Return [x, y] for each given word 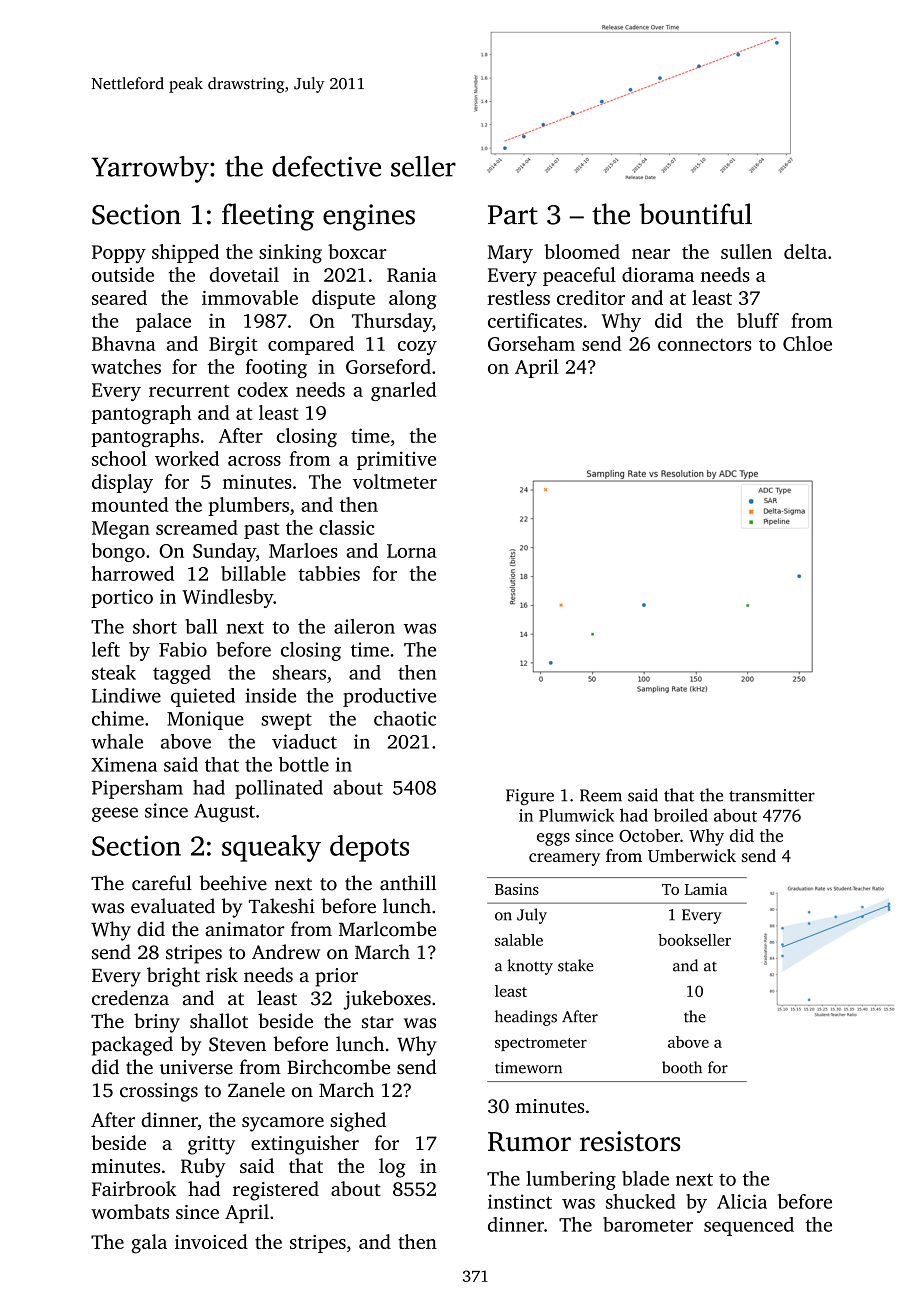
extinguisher [305, 1145]
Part [513, 215]
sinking [290, 254]
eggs [553, 839]
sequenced [749, 1226]
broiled [681, 815]
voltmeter [395, 481]
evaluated [173, 906]
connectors [704, 345]
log [392, 1168]
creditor [591, 297]
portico [122, 598]
